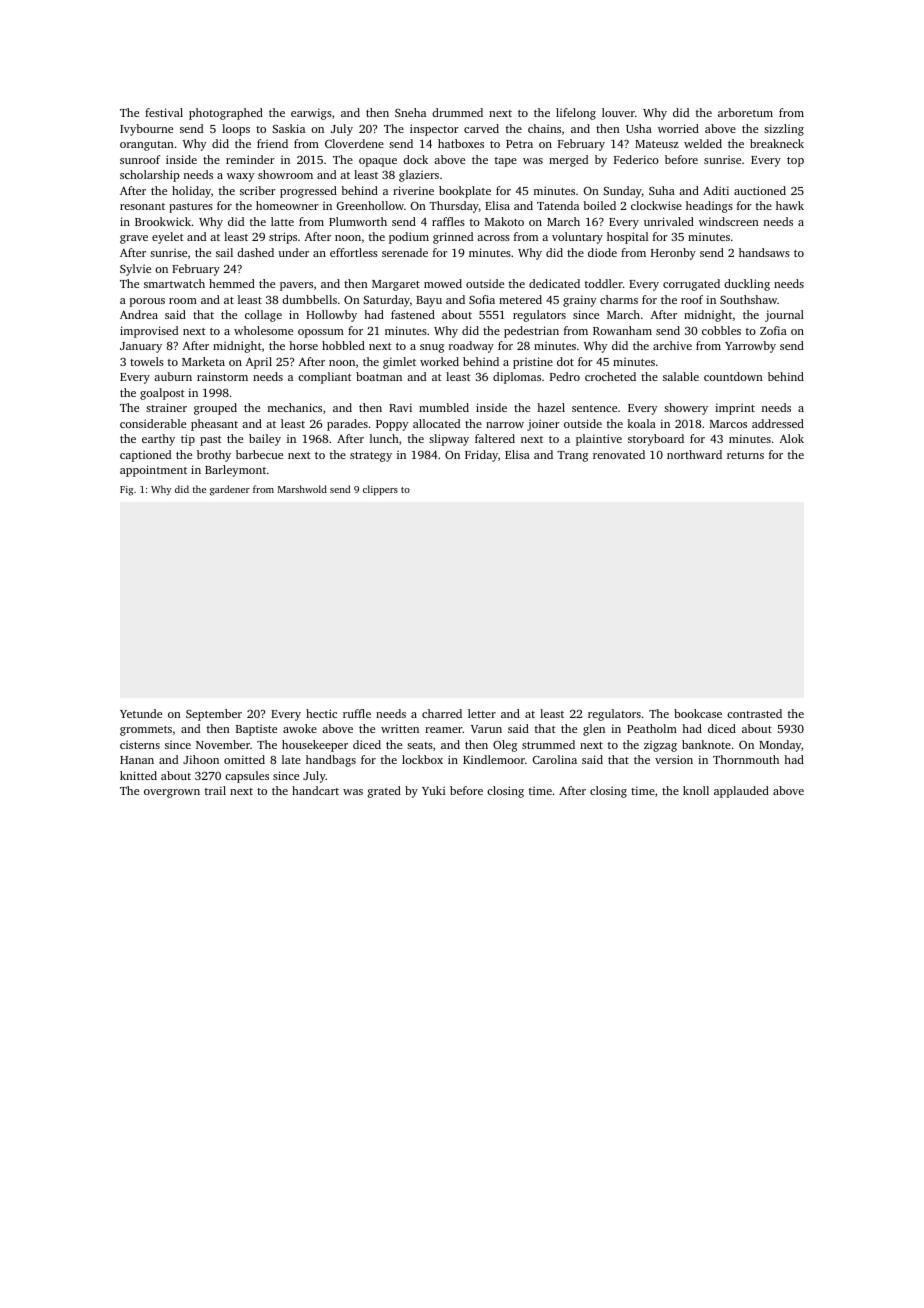 This screenshot has height=1308, width=924. I want to click on clippers, so click(380, 490).
